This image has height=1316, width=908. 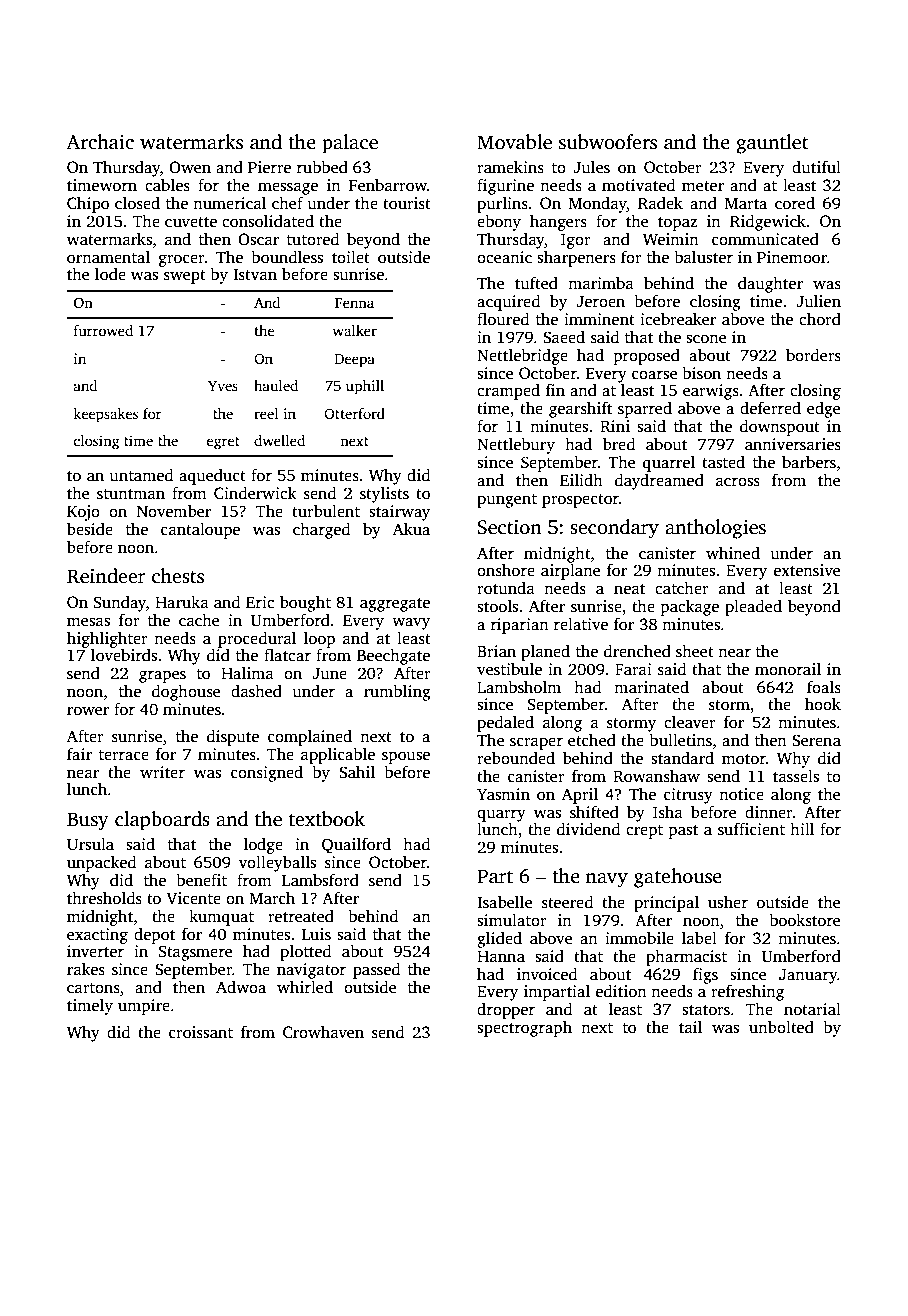 I want to click on Archaic, so click(x=100, y=142).
